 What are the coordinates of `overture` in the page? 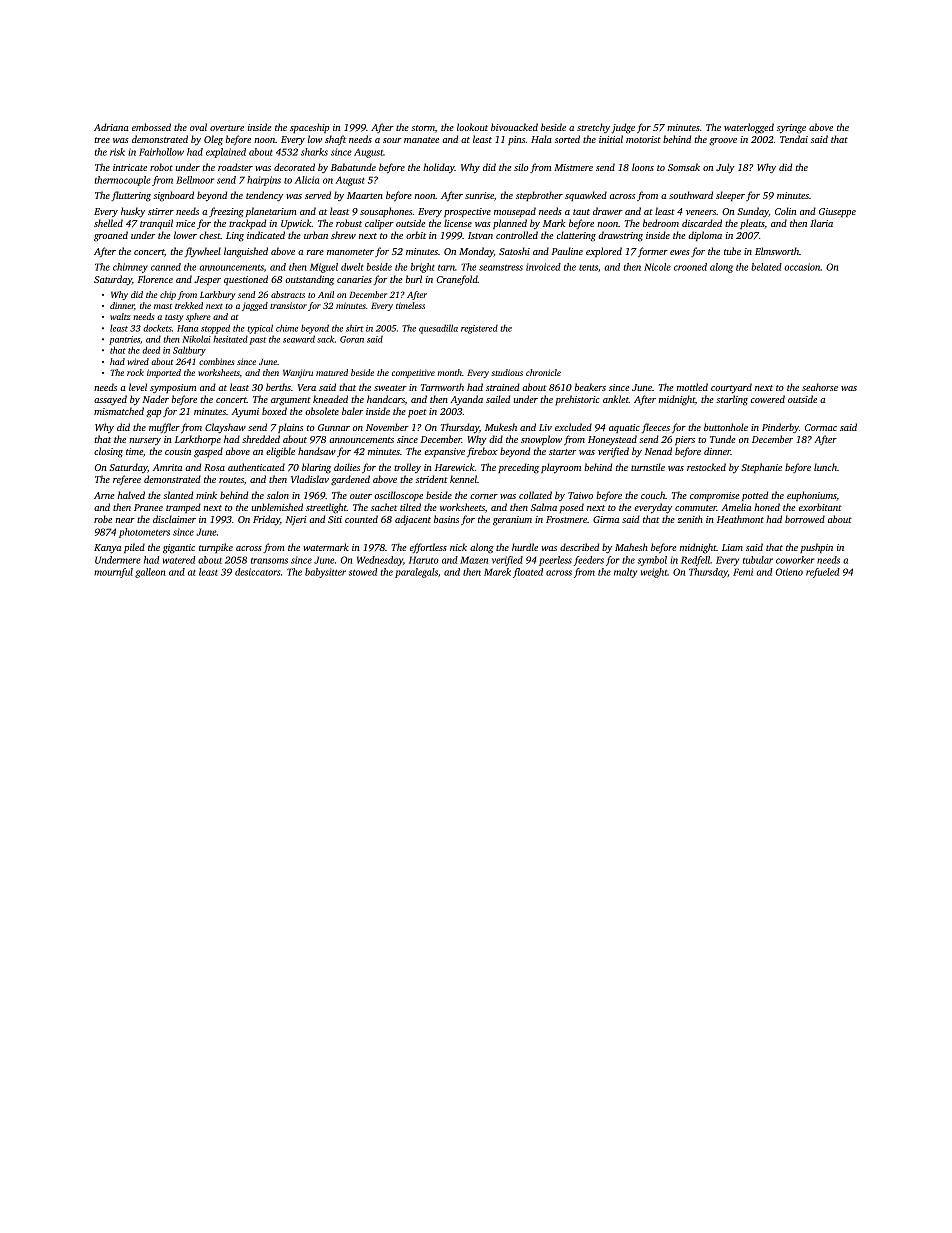 It's located at (227, 128).
